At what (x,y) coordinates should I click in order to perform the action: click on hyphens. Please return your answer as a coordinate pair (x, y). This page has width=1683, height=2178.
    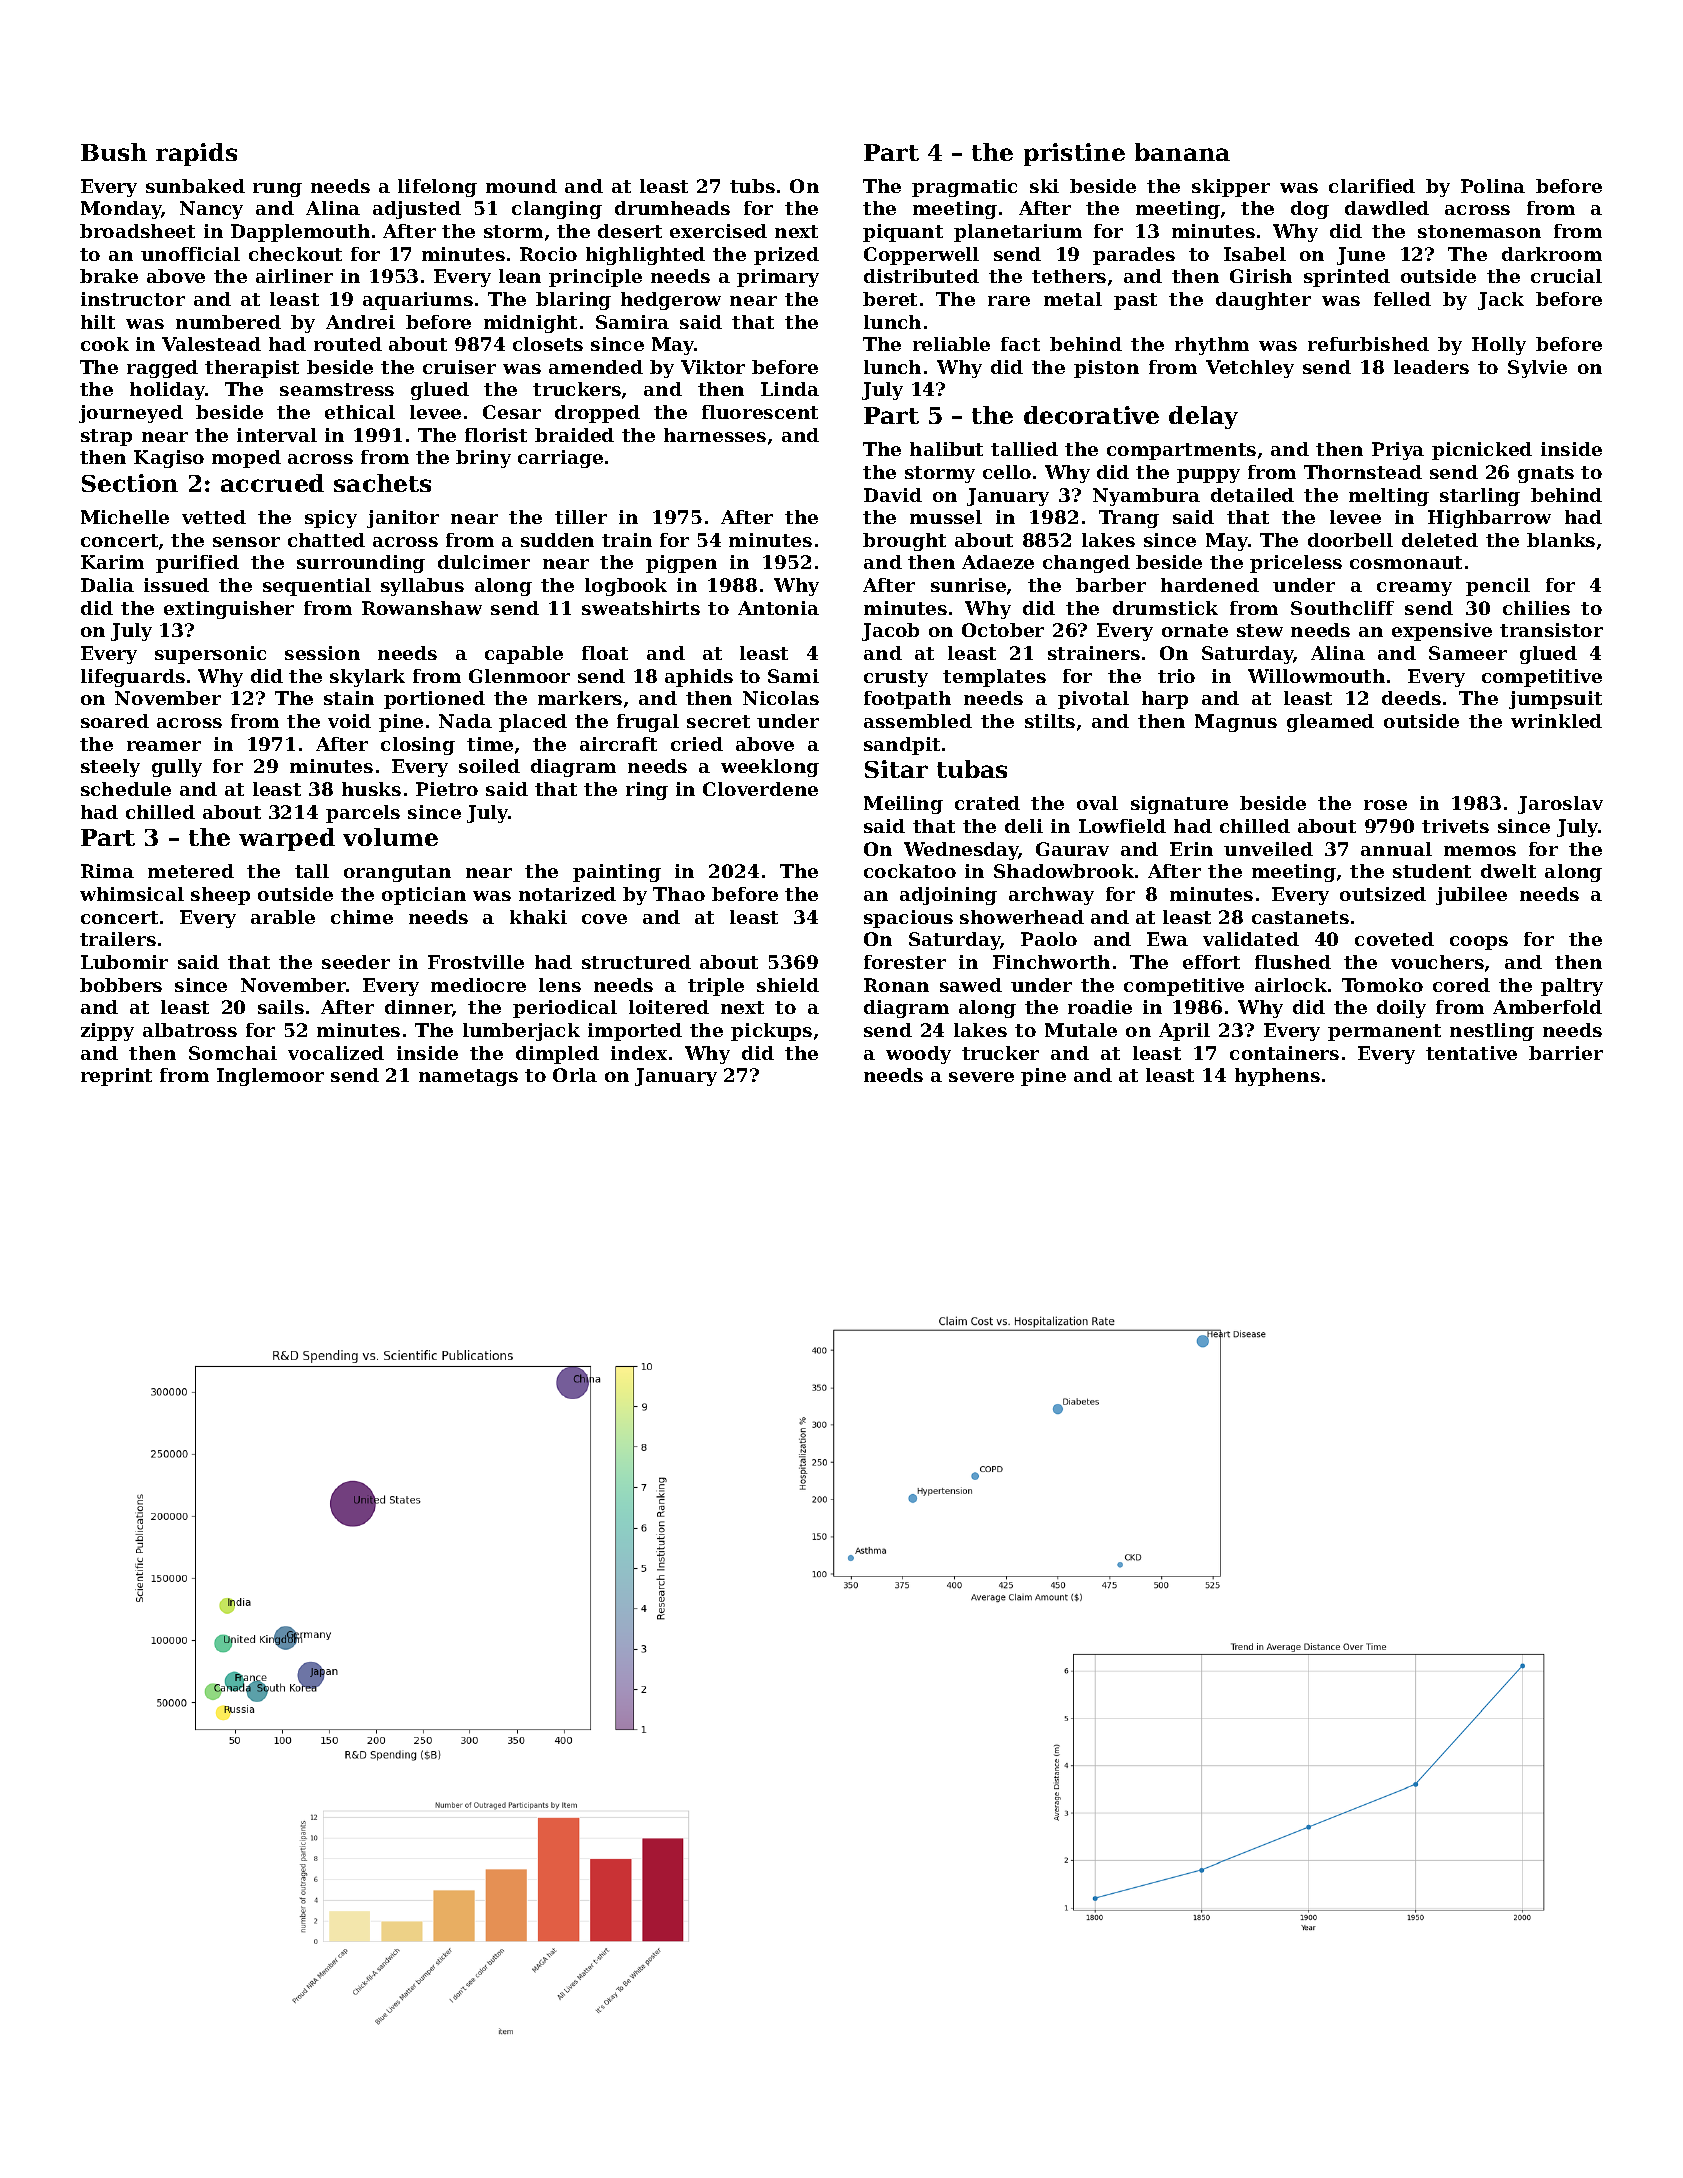
    Looking at the image, I should click on (1277, 1077).
